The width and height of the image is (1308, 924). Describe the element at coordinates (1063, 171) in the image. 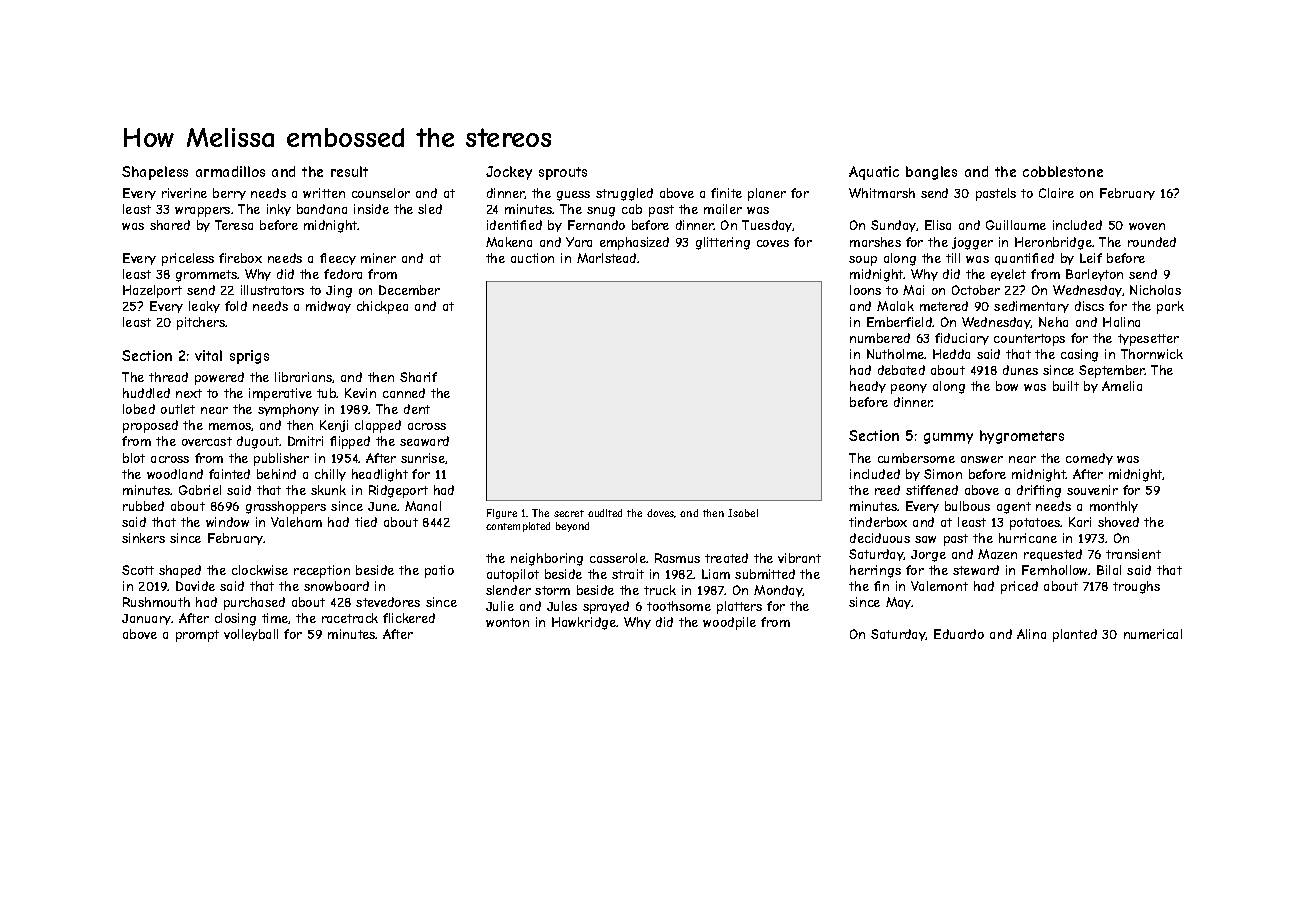

I see `cobblestone` at that location.
